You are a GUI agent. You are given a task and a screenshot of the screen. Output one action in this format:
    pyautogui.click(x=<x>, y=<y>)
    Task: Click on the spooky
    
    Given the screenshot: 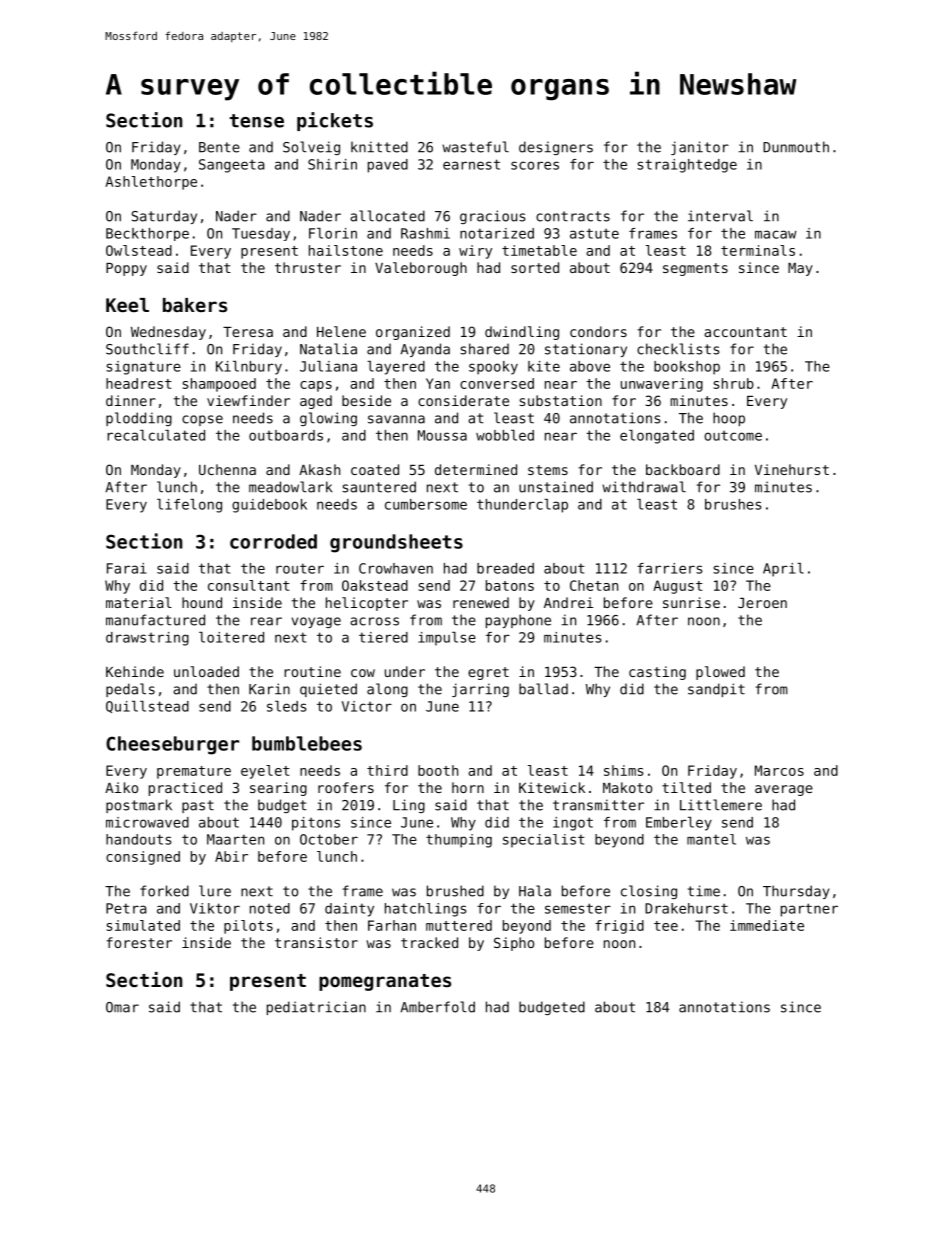 What is the action you would take?
    pyautogui.click(x=493, y=368)
